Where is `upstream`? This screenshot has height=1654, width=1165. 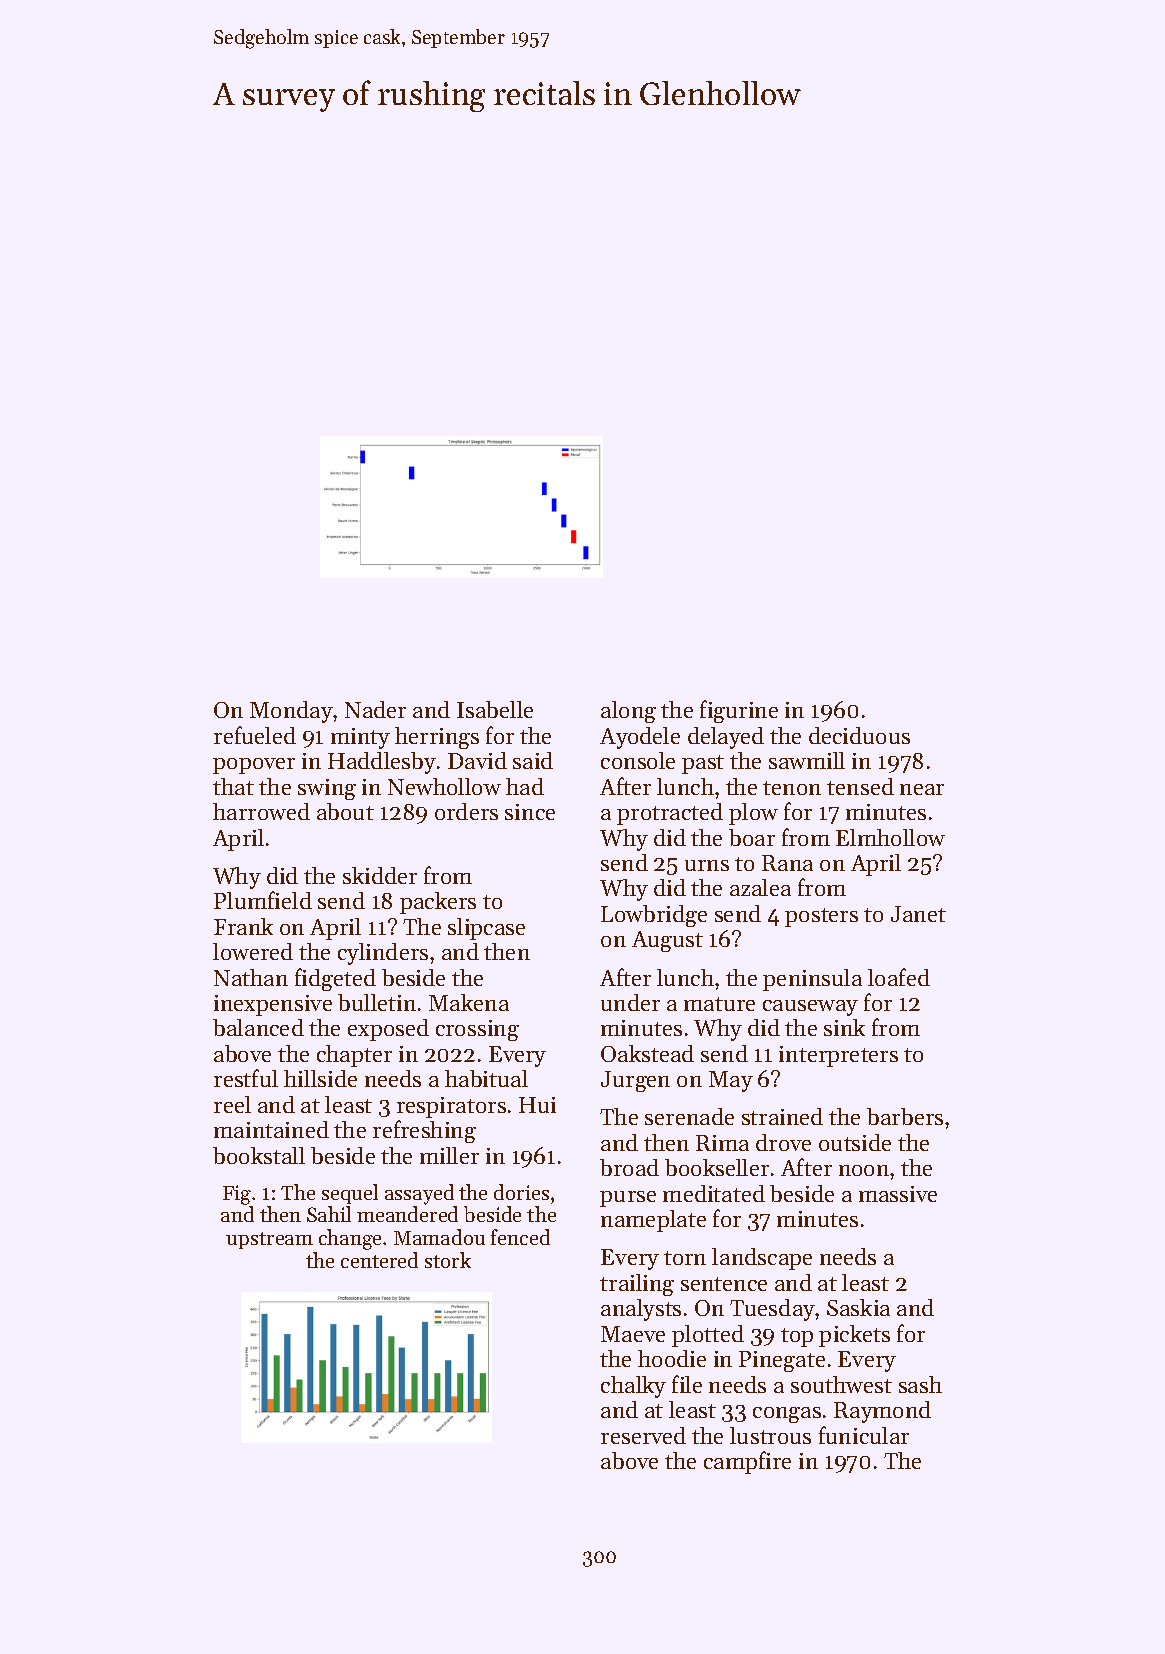 upstream is located at coordinates (269, 1240).
